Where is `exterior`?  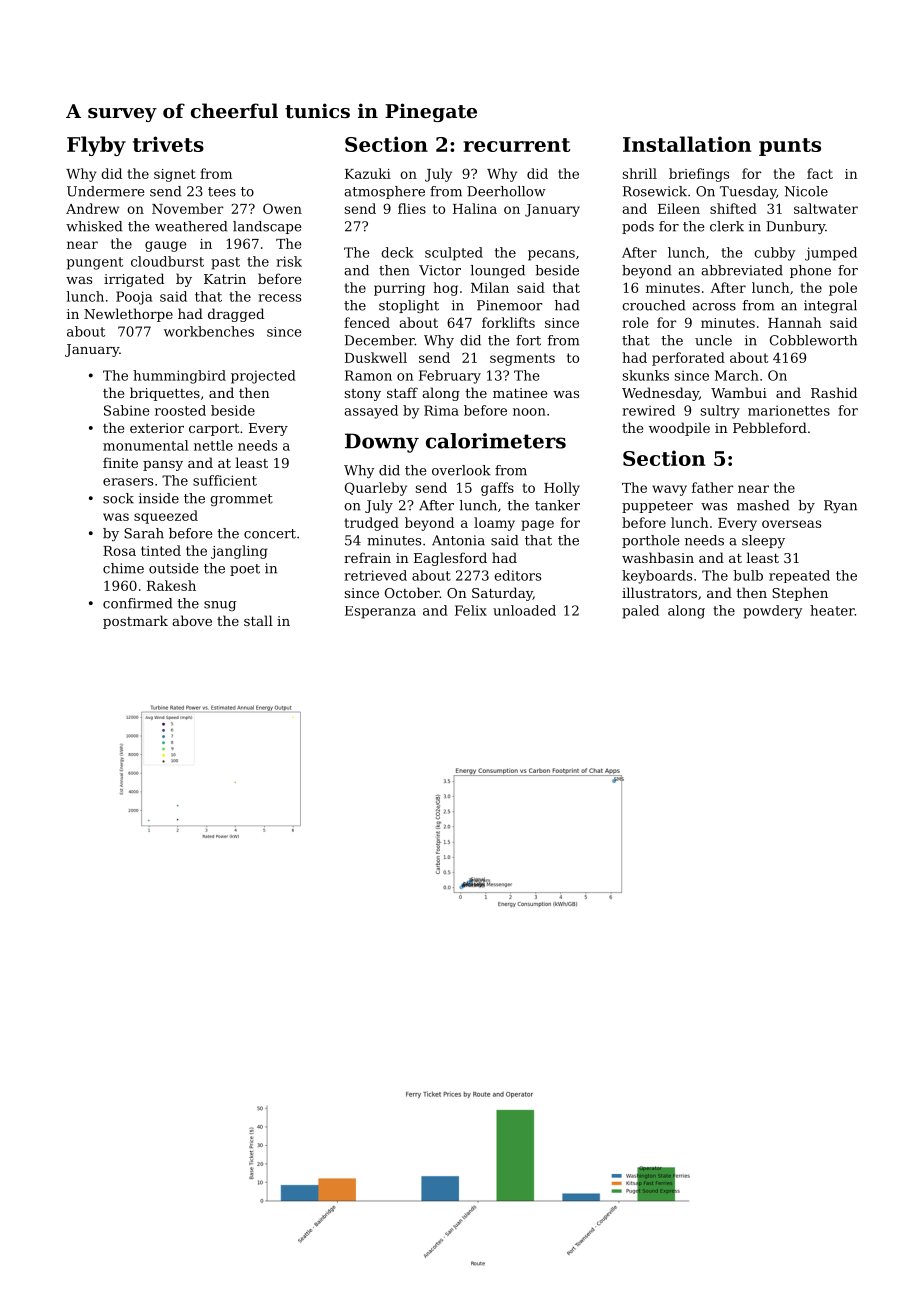 exterior is located at coordinates (157, 428).
